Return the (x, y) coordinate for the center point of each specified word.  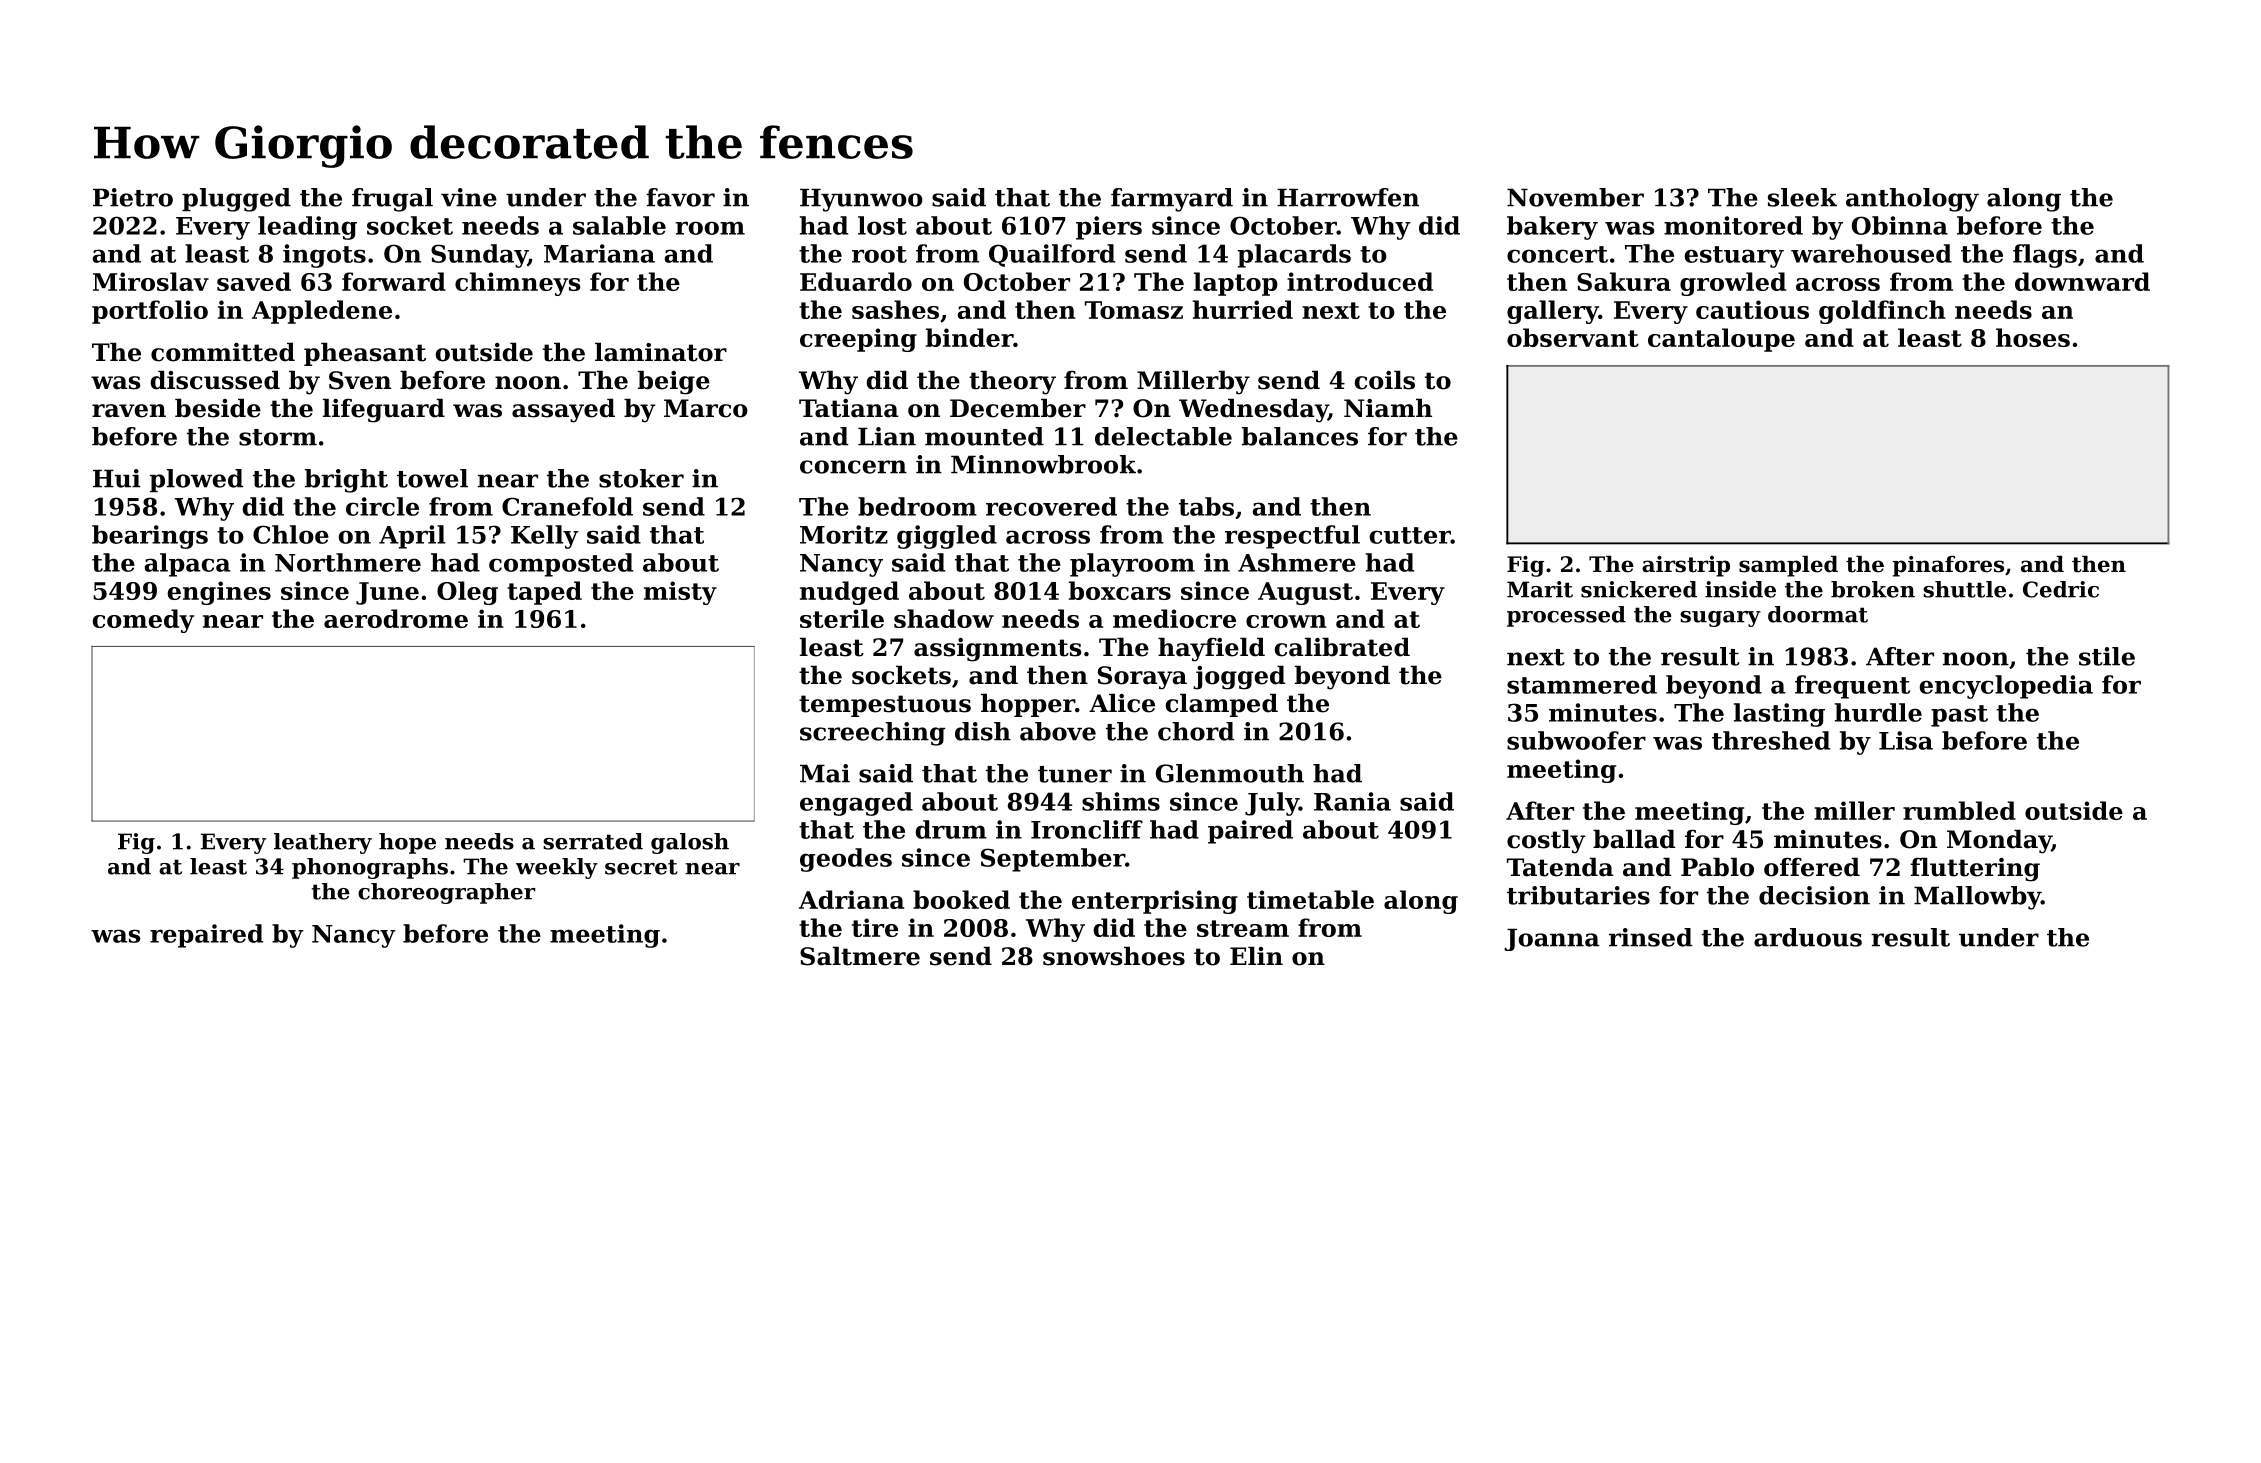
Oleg (467, 593)
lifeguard (384, 410)
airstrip (1686, 566)
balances (1300, 436)
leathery (323, 843)
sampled (1788, 566)
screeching (872, 734)
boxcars (1120, 590)
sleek (1802, 197)
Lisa (1906, 740)
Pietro (133, 197)
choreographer (446, 893)
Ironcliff (1087, 829)
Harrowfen (1348, 197)
